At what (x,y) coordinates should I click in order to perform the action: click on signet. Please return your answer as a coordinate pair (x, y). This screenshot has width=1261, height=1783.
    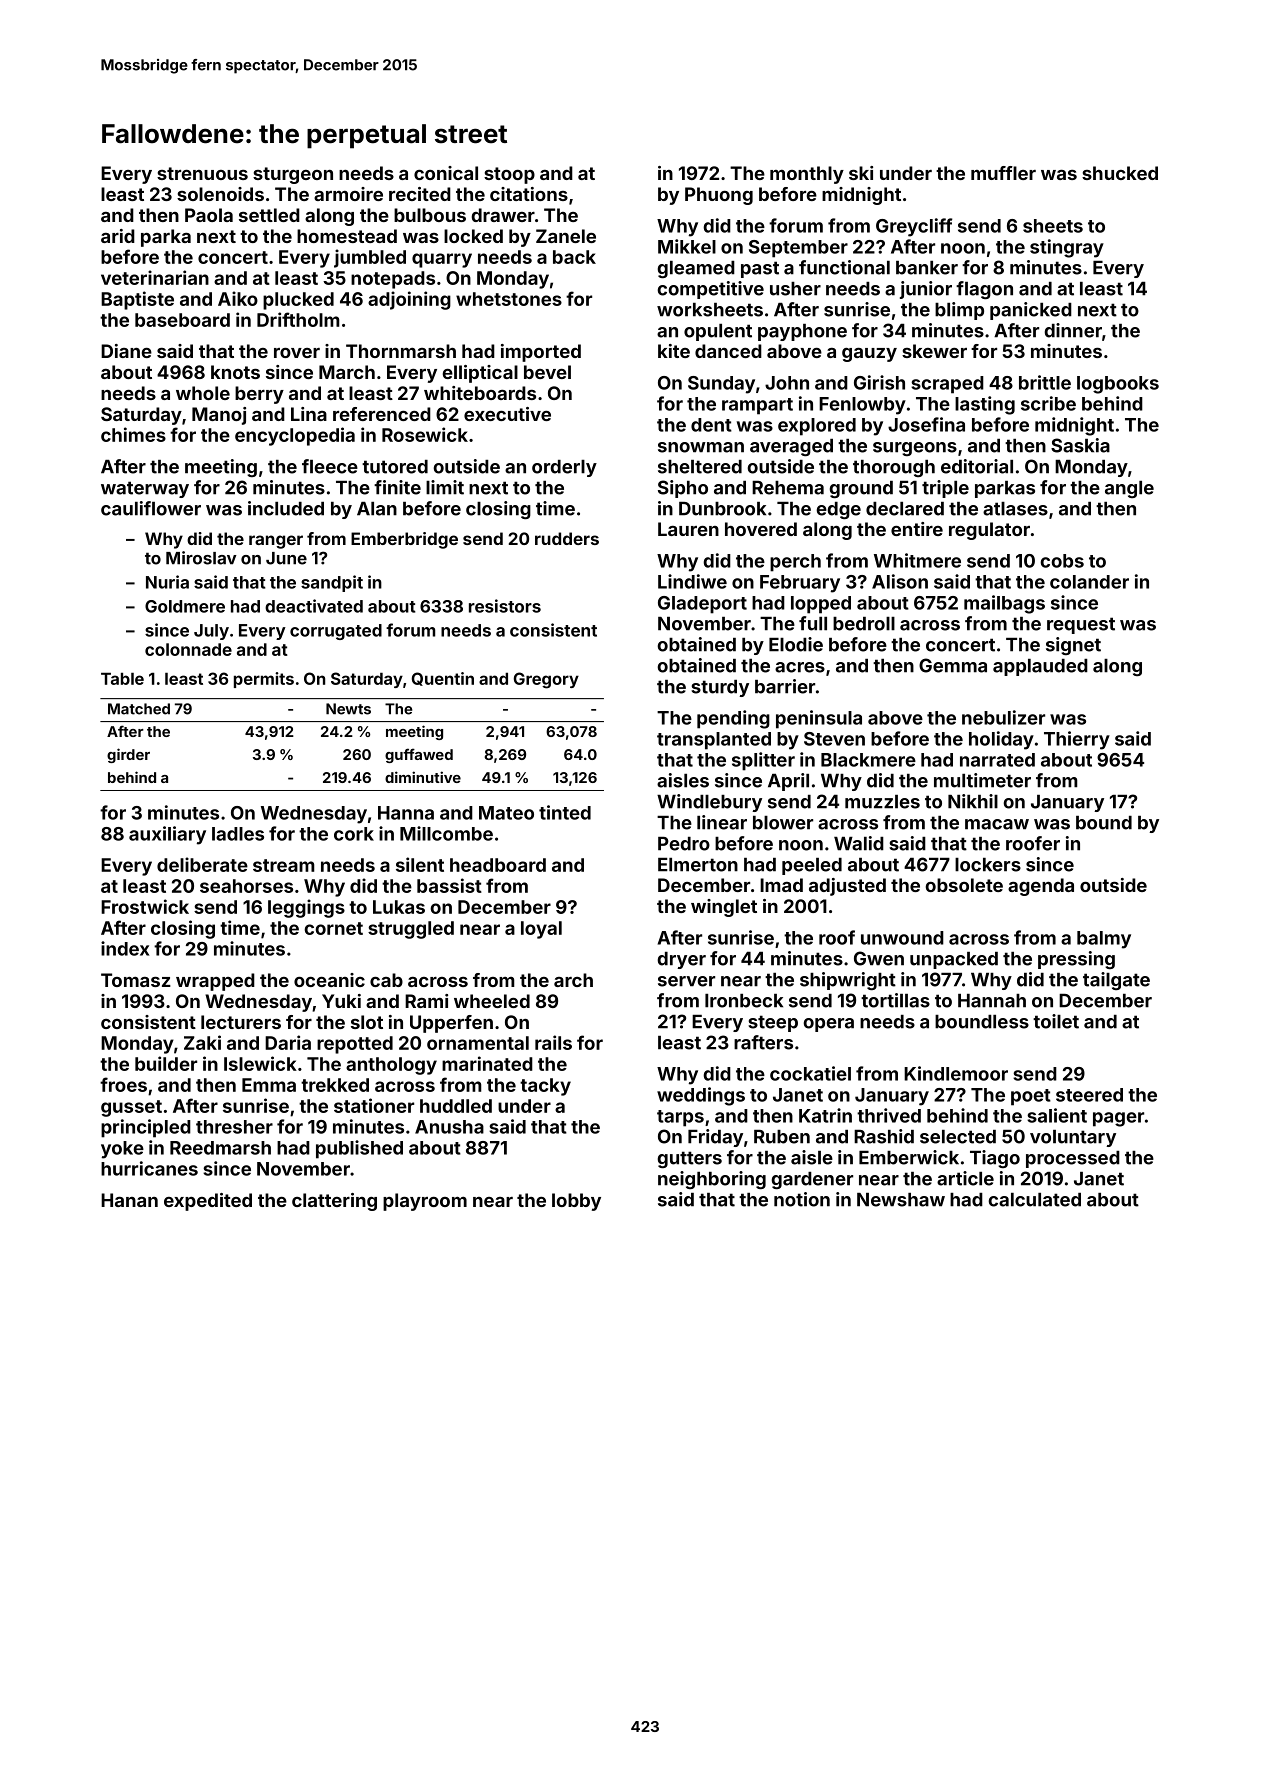
    Looking at the image, I should click on (1073, 646).
